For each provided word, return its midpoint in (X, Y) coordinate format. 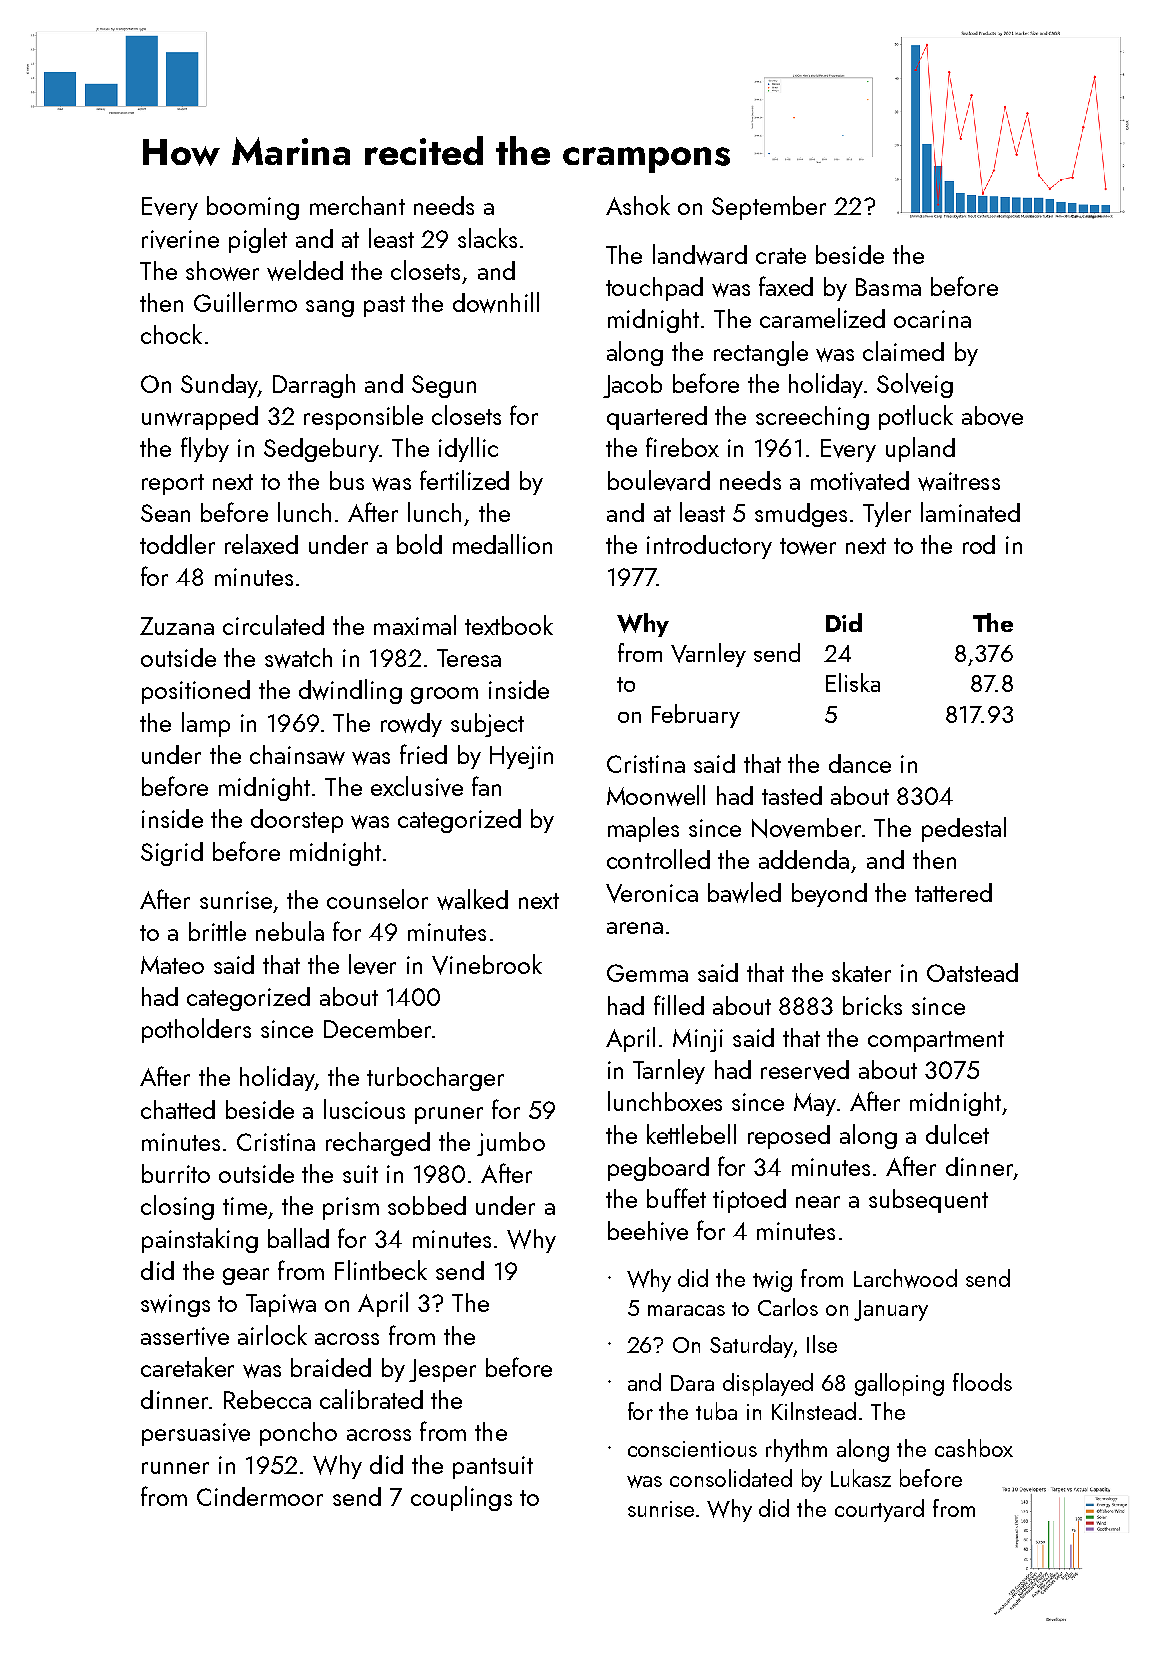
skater (861, 972)
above (992, 416)
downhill (496, 302)
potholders (196, 1030)
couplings (461, 1498)
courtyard (879, 1510)
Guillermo (245, 302)
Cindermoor (260, 1496)
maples (643, 829)
